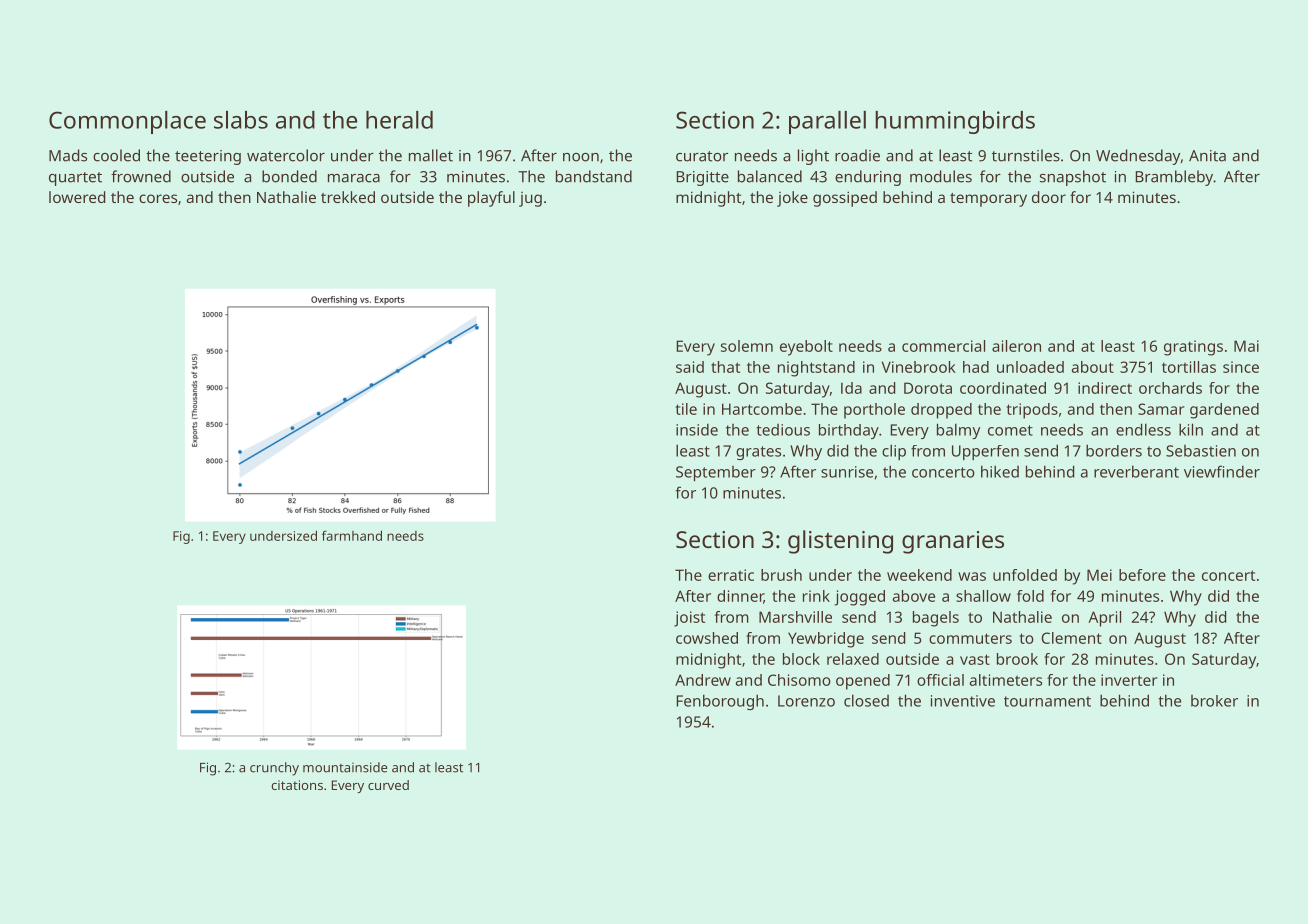 This page has height=924, width=1308. What do you see at coordinates (1170, 388) in the page?
I see `orchards` at bounding box center [1170, 388].
